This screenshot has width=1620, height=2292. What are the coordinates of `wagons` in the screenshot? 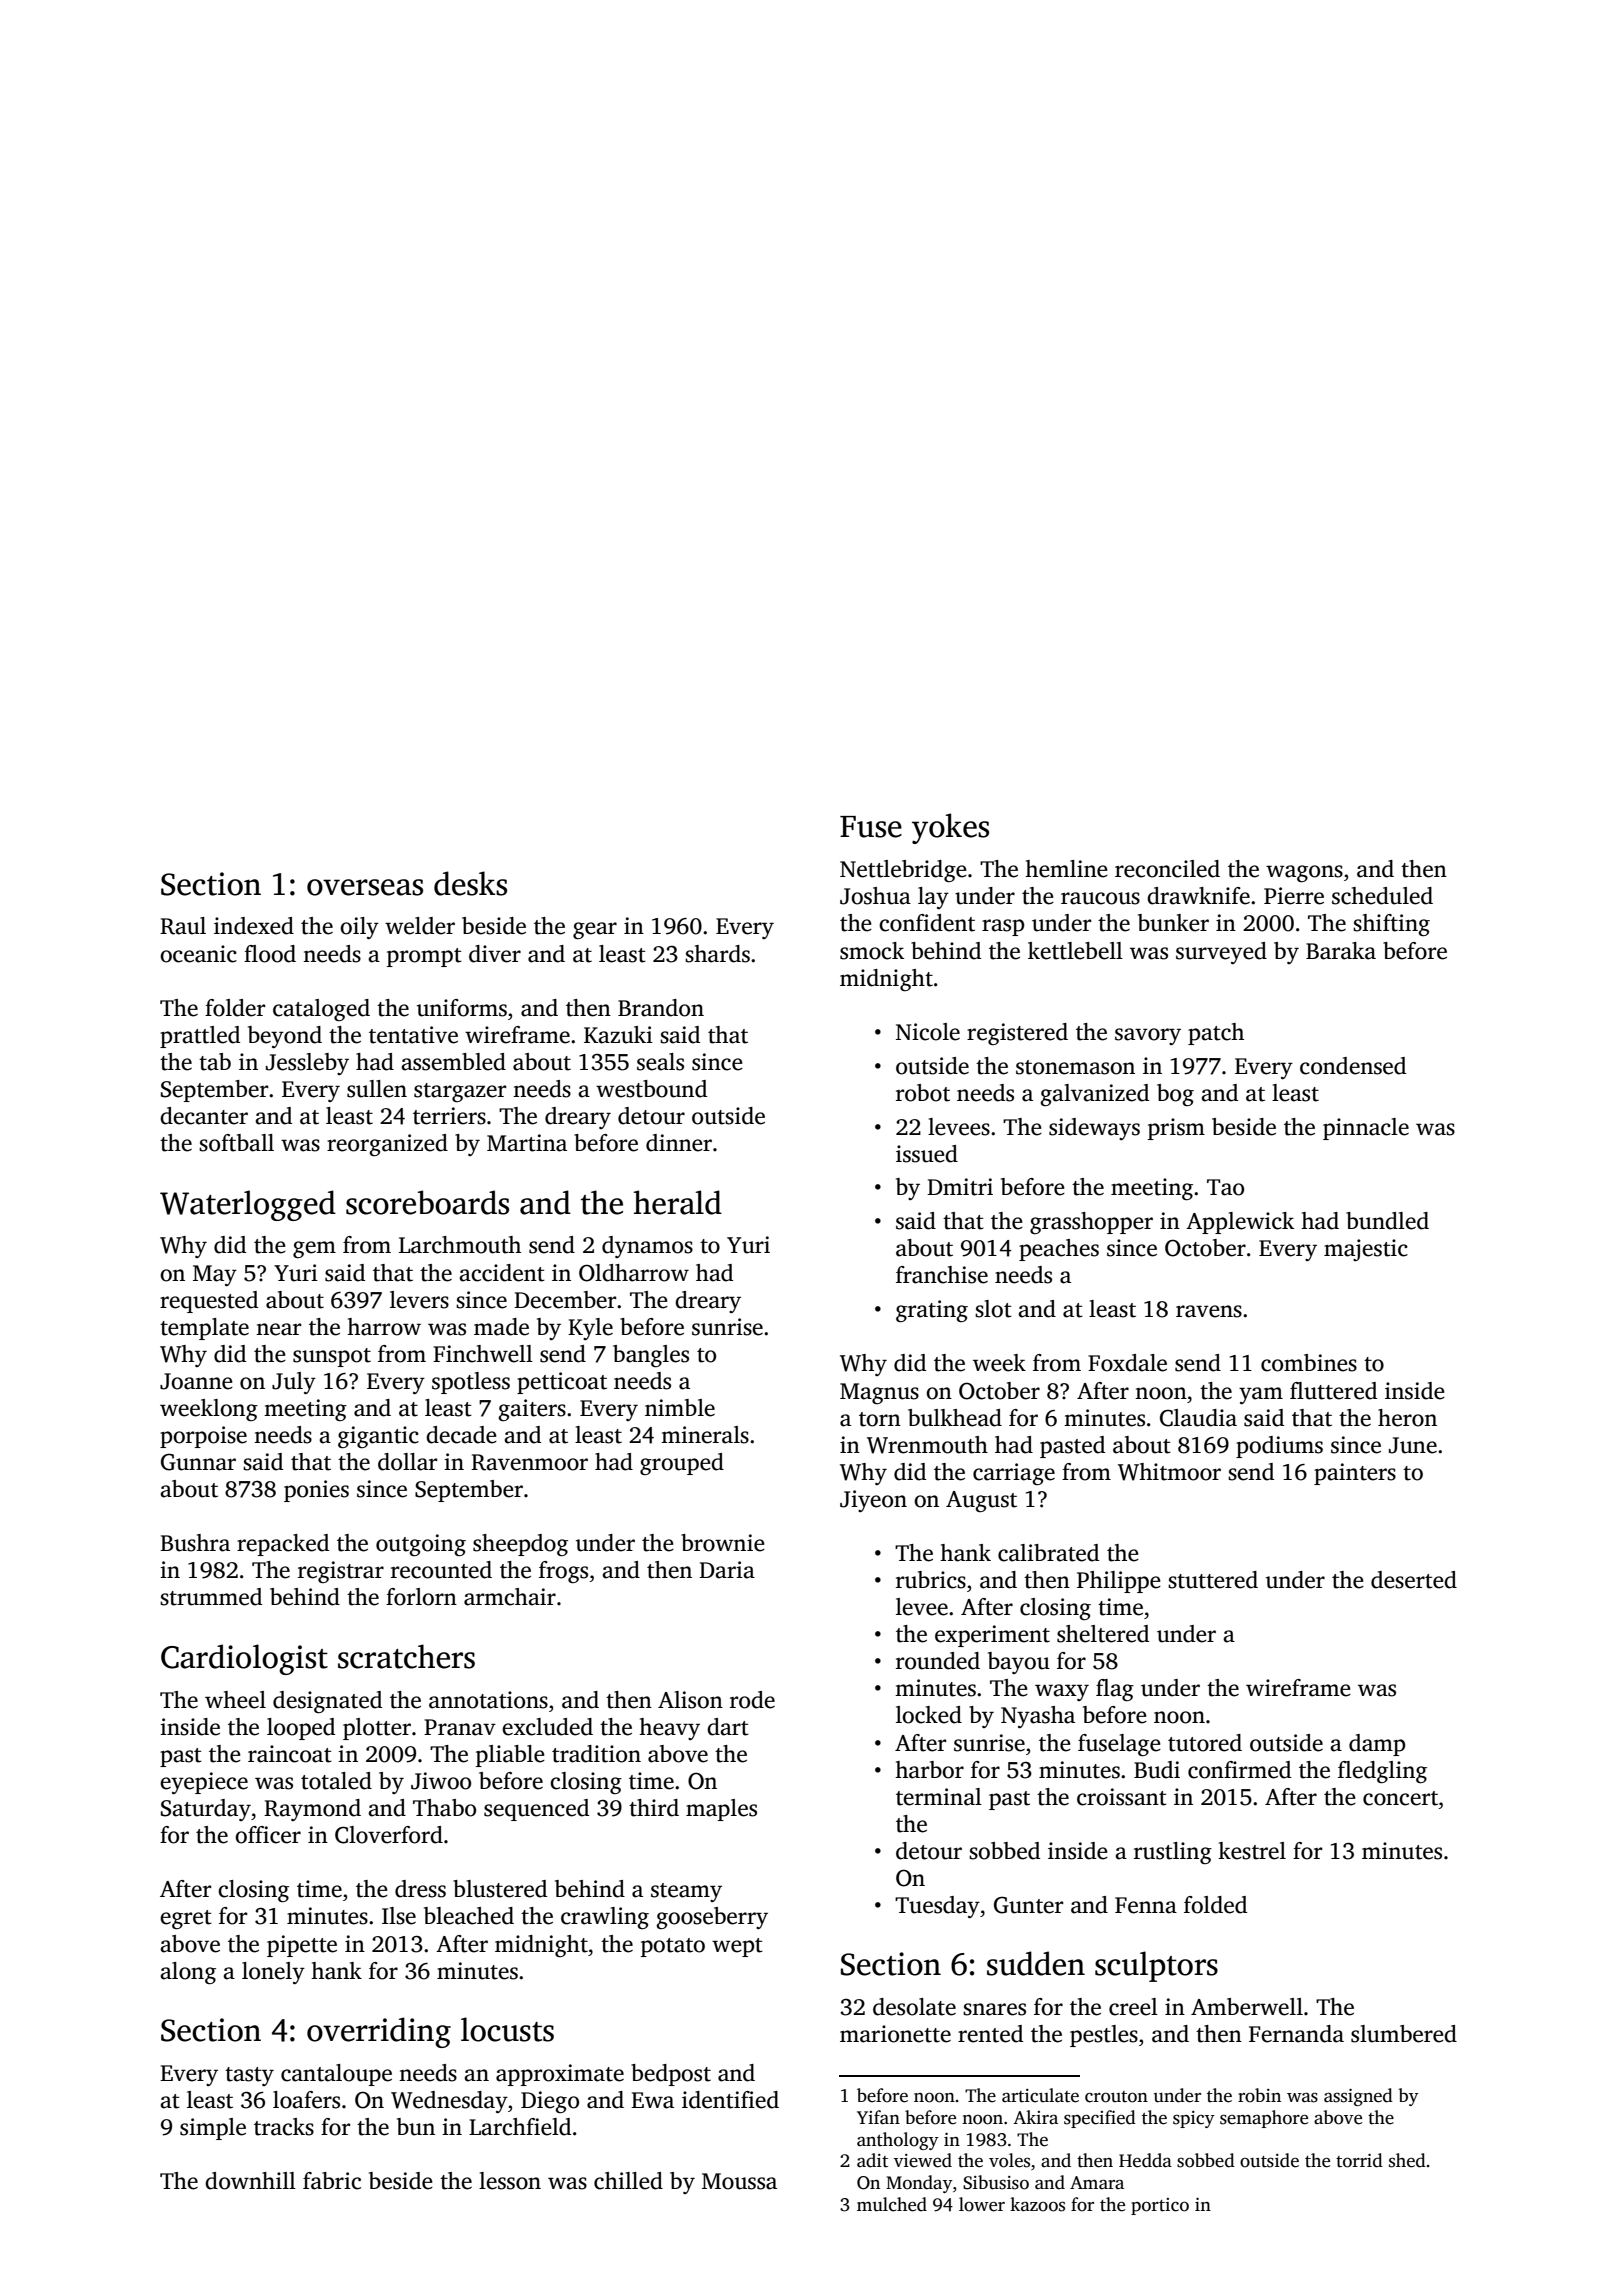 It's located at (1304, 874).
